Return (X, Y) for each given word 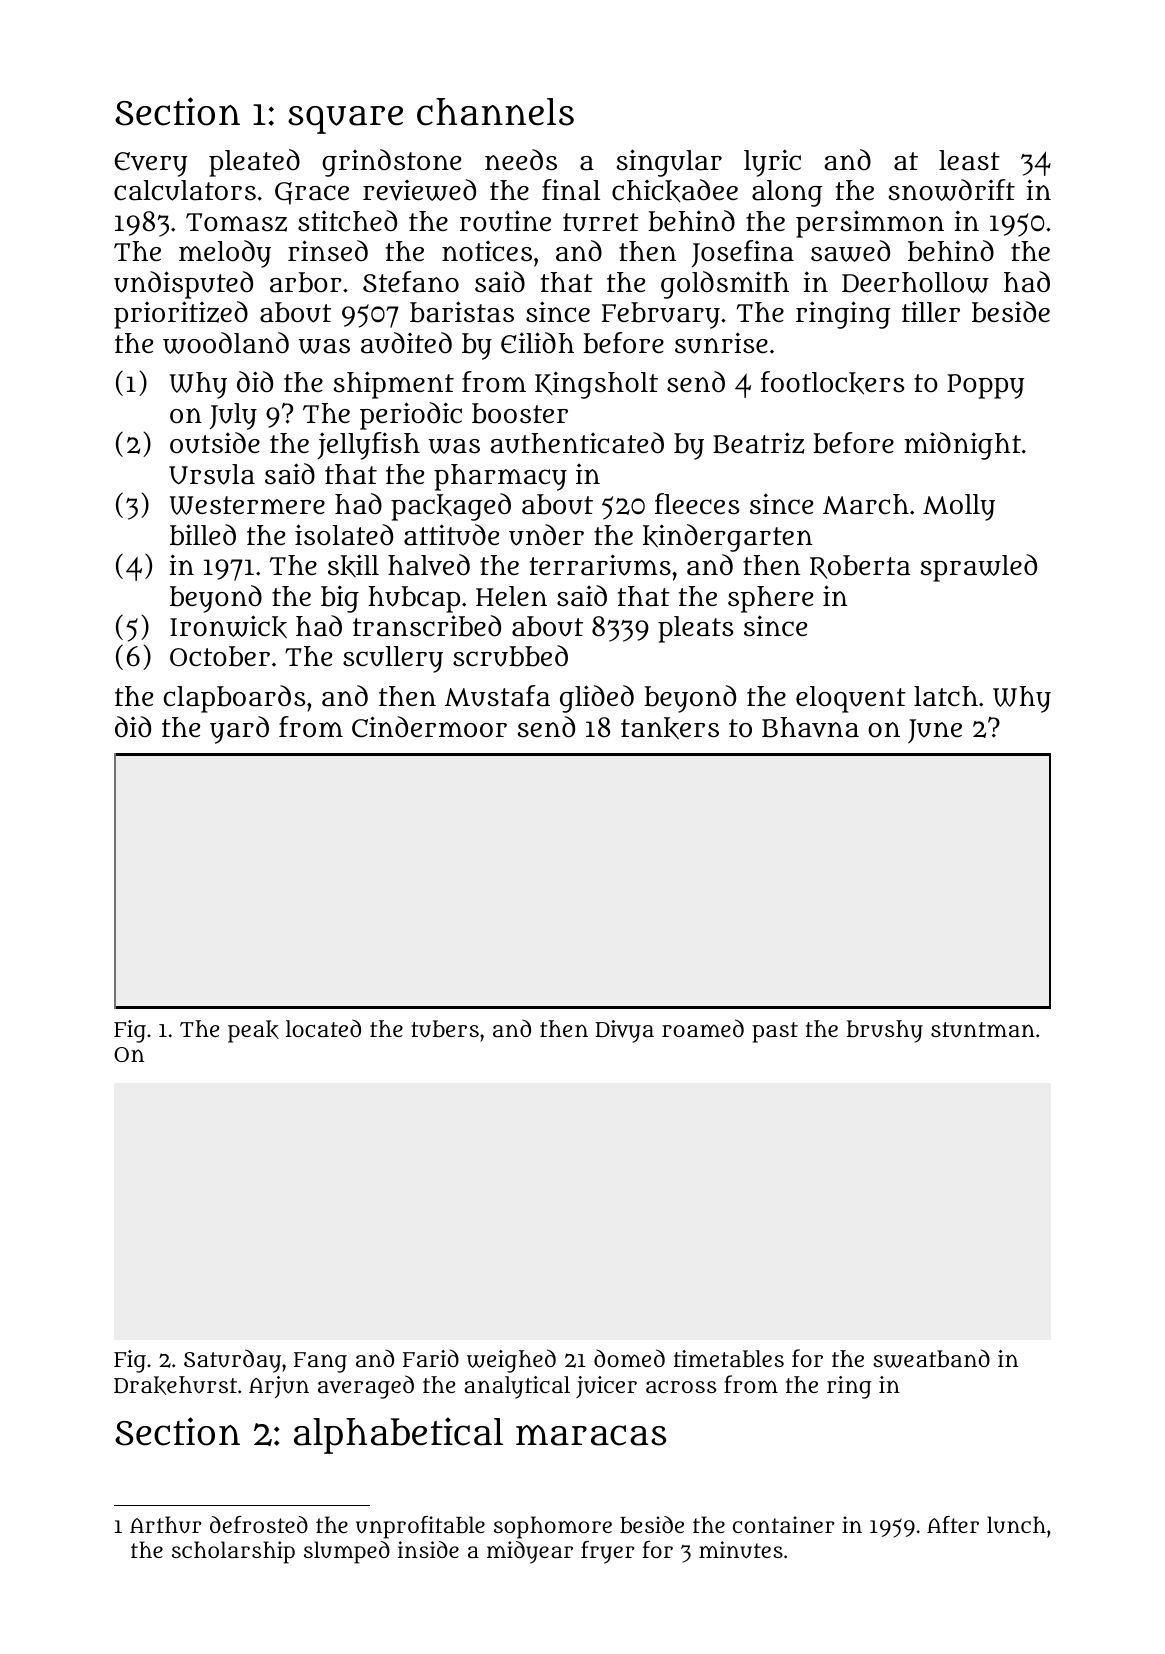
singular (669, 163)
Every (151, 164)
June (935, 731)
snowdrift (951, 190)
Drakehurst (175, 1385)
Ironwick (228, 627)
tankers (670, 728)
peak (253, 1031)
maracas (591, 1435)
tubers (445, 1029)
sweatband (931, 1358)
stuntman (983, 1029)
